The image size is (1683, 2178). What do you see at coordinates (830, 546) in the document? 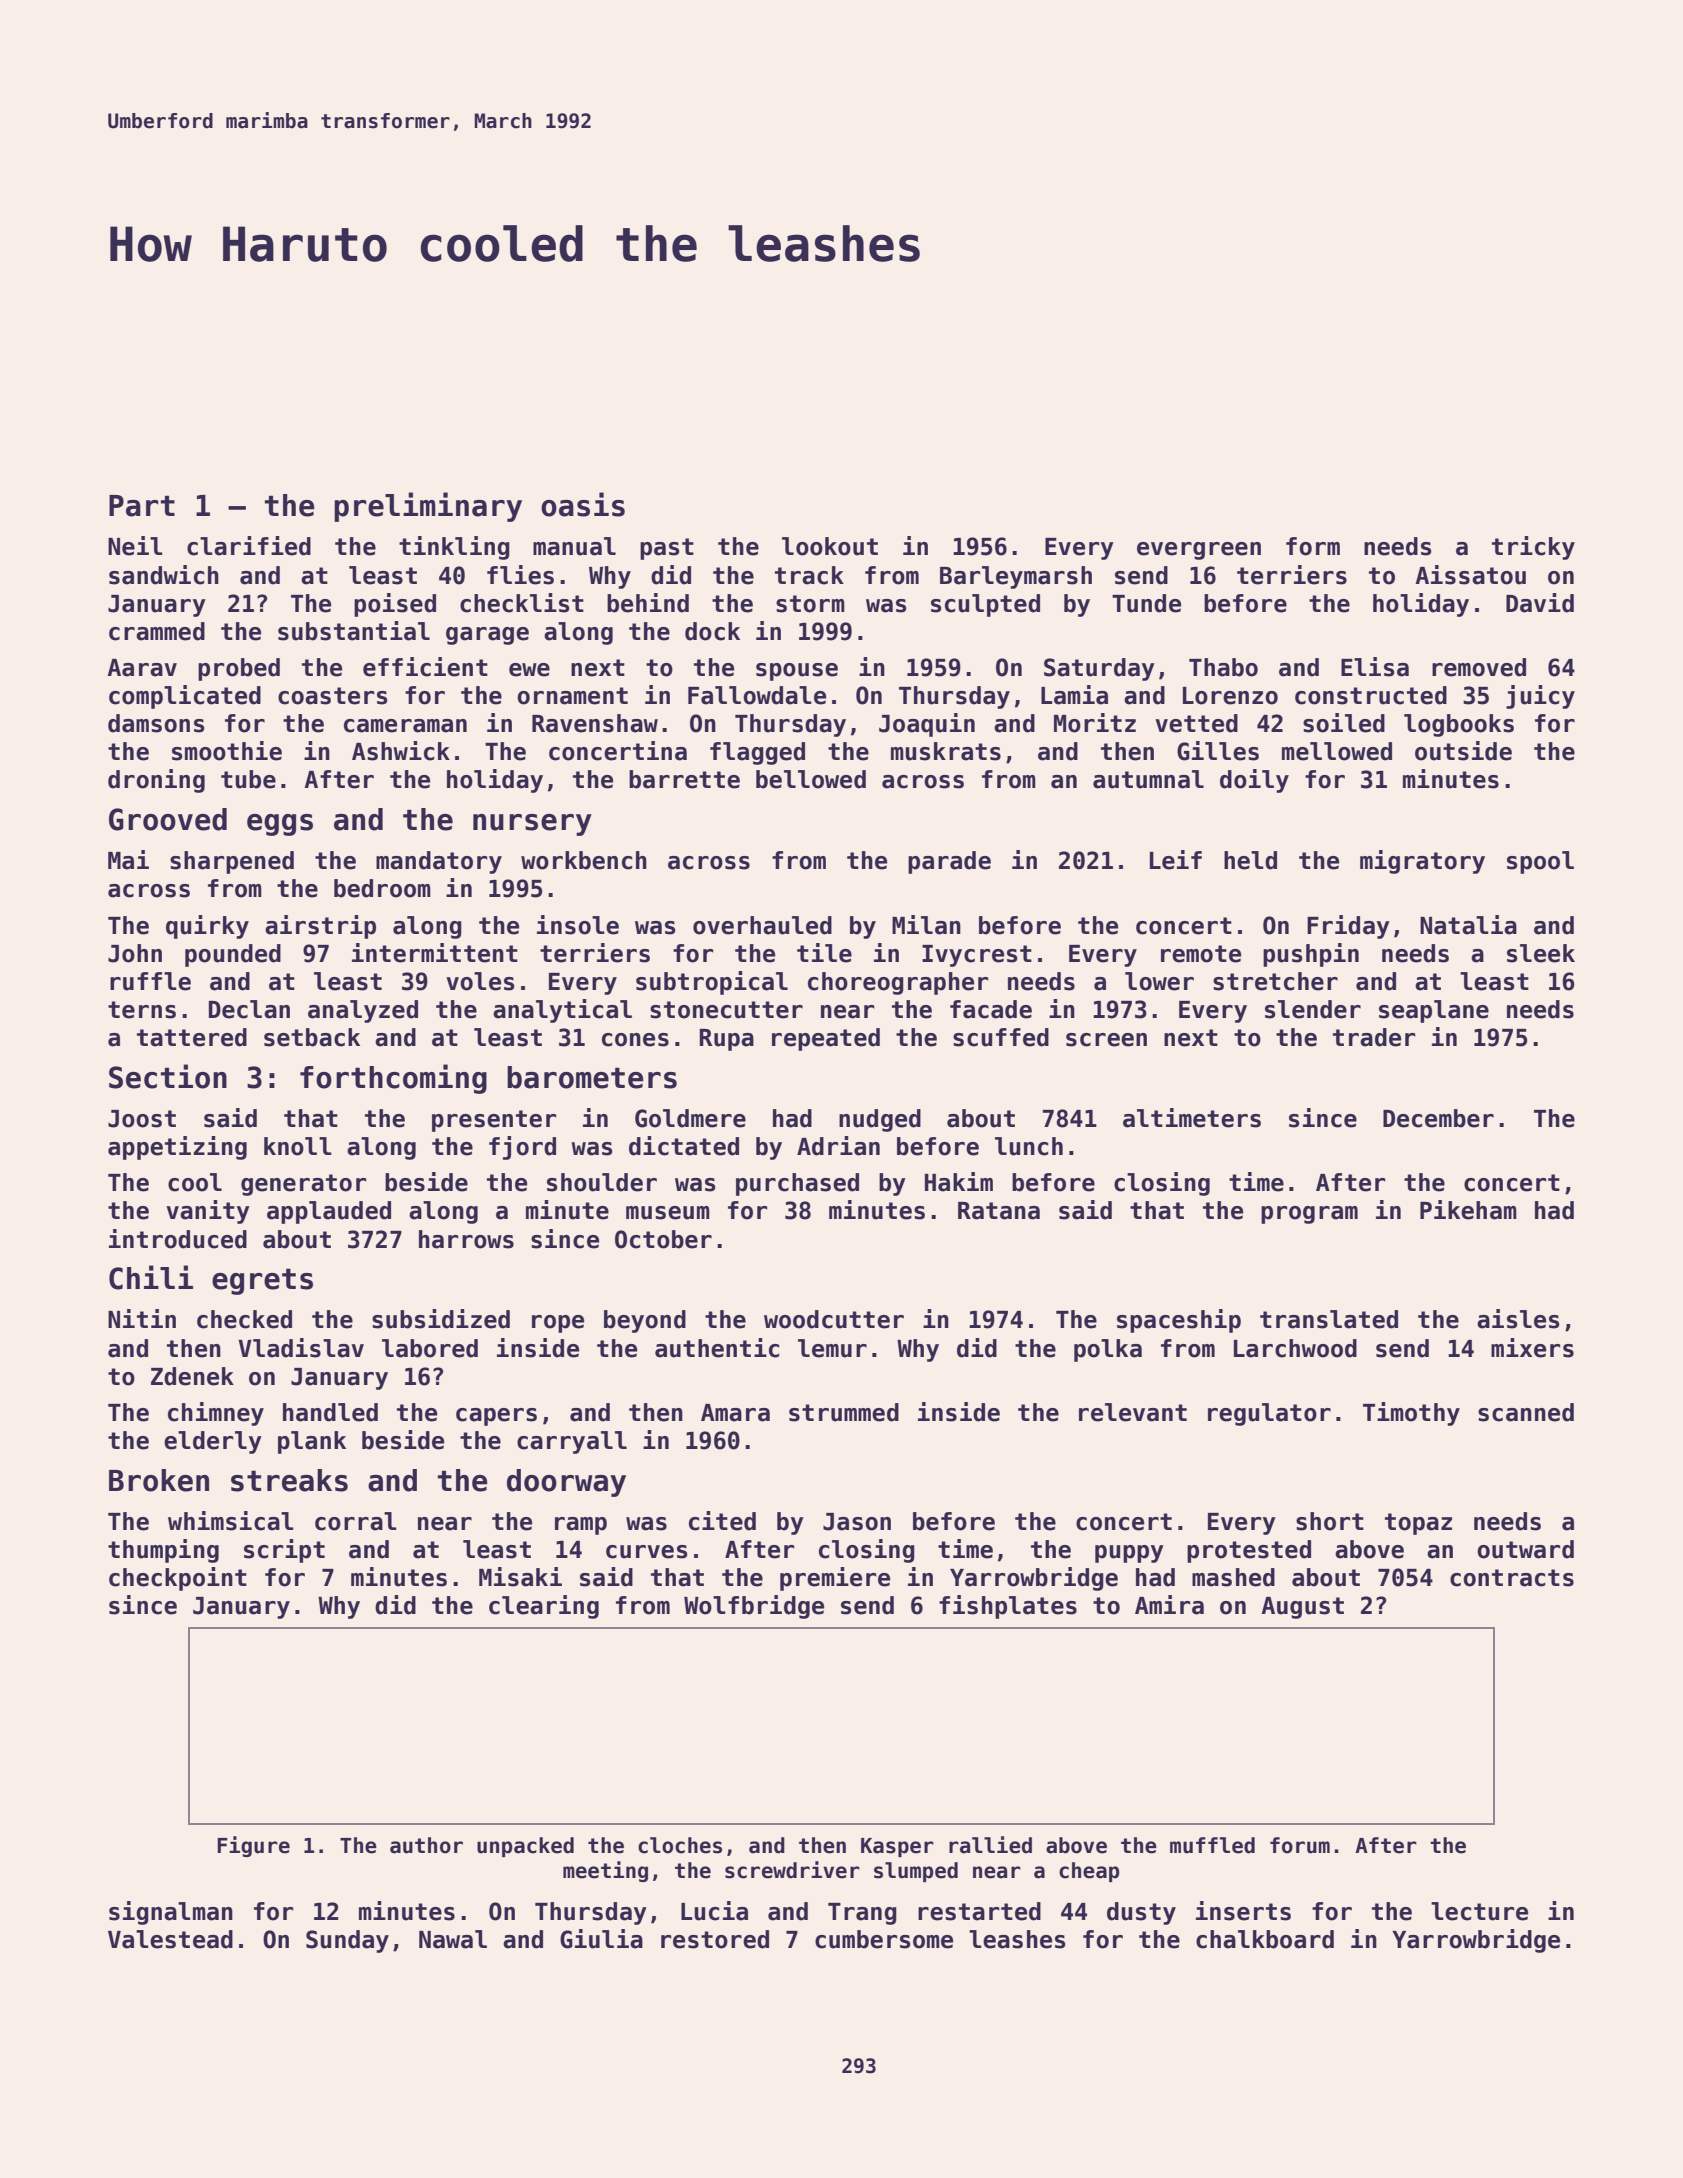
I see `lookout` at bounding box center [830, 546].
